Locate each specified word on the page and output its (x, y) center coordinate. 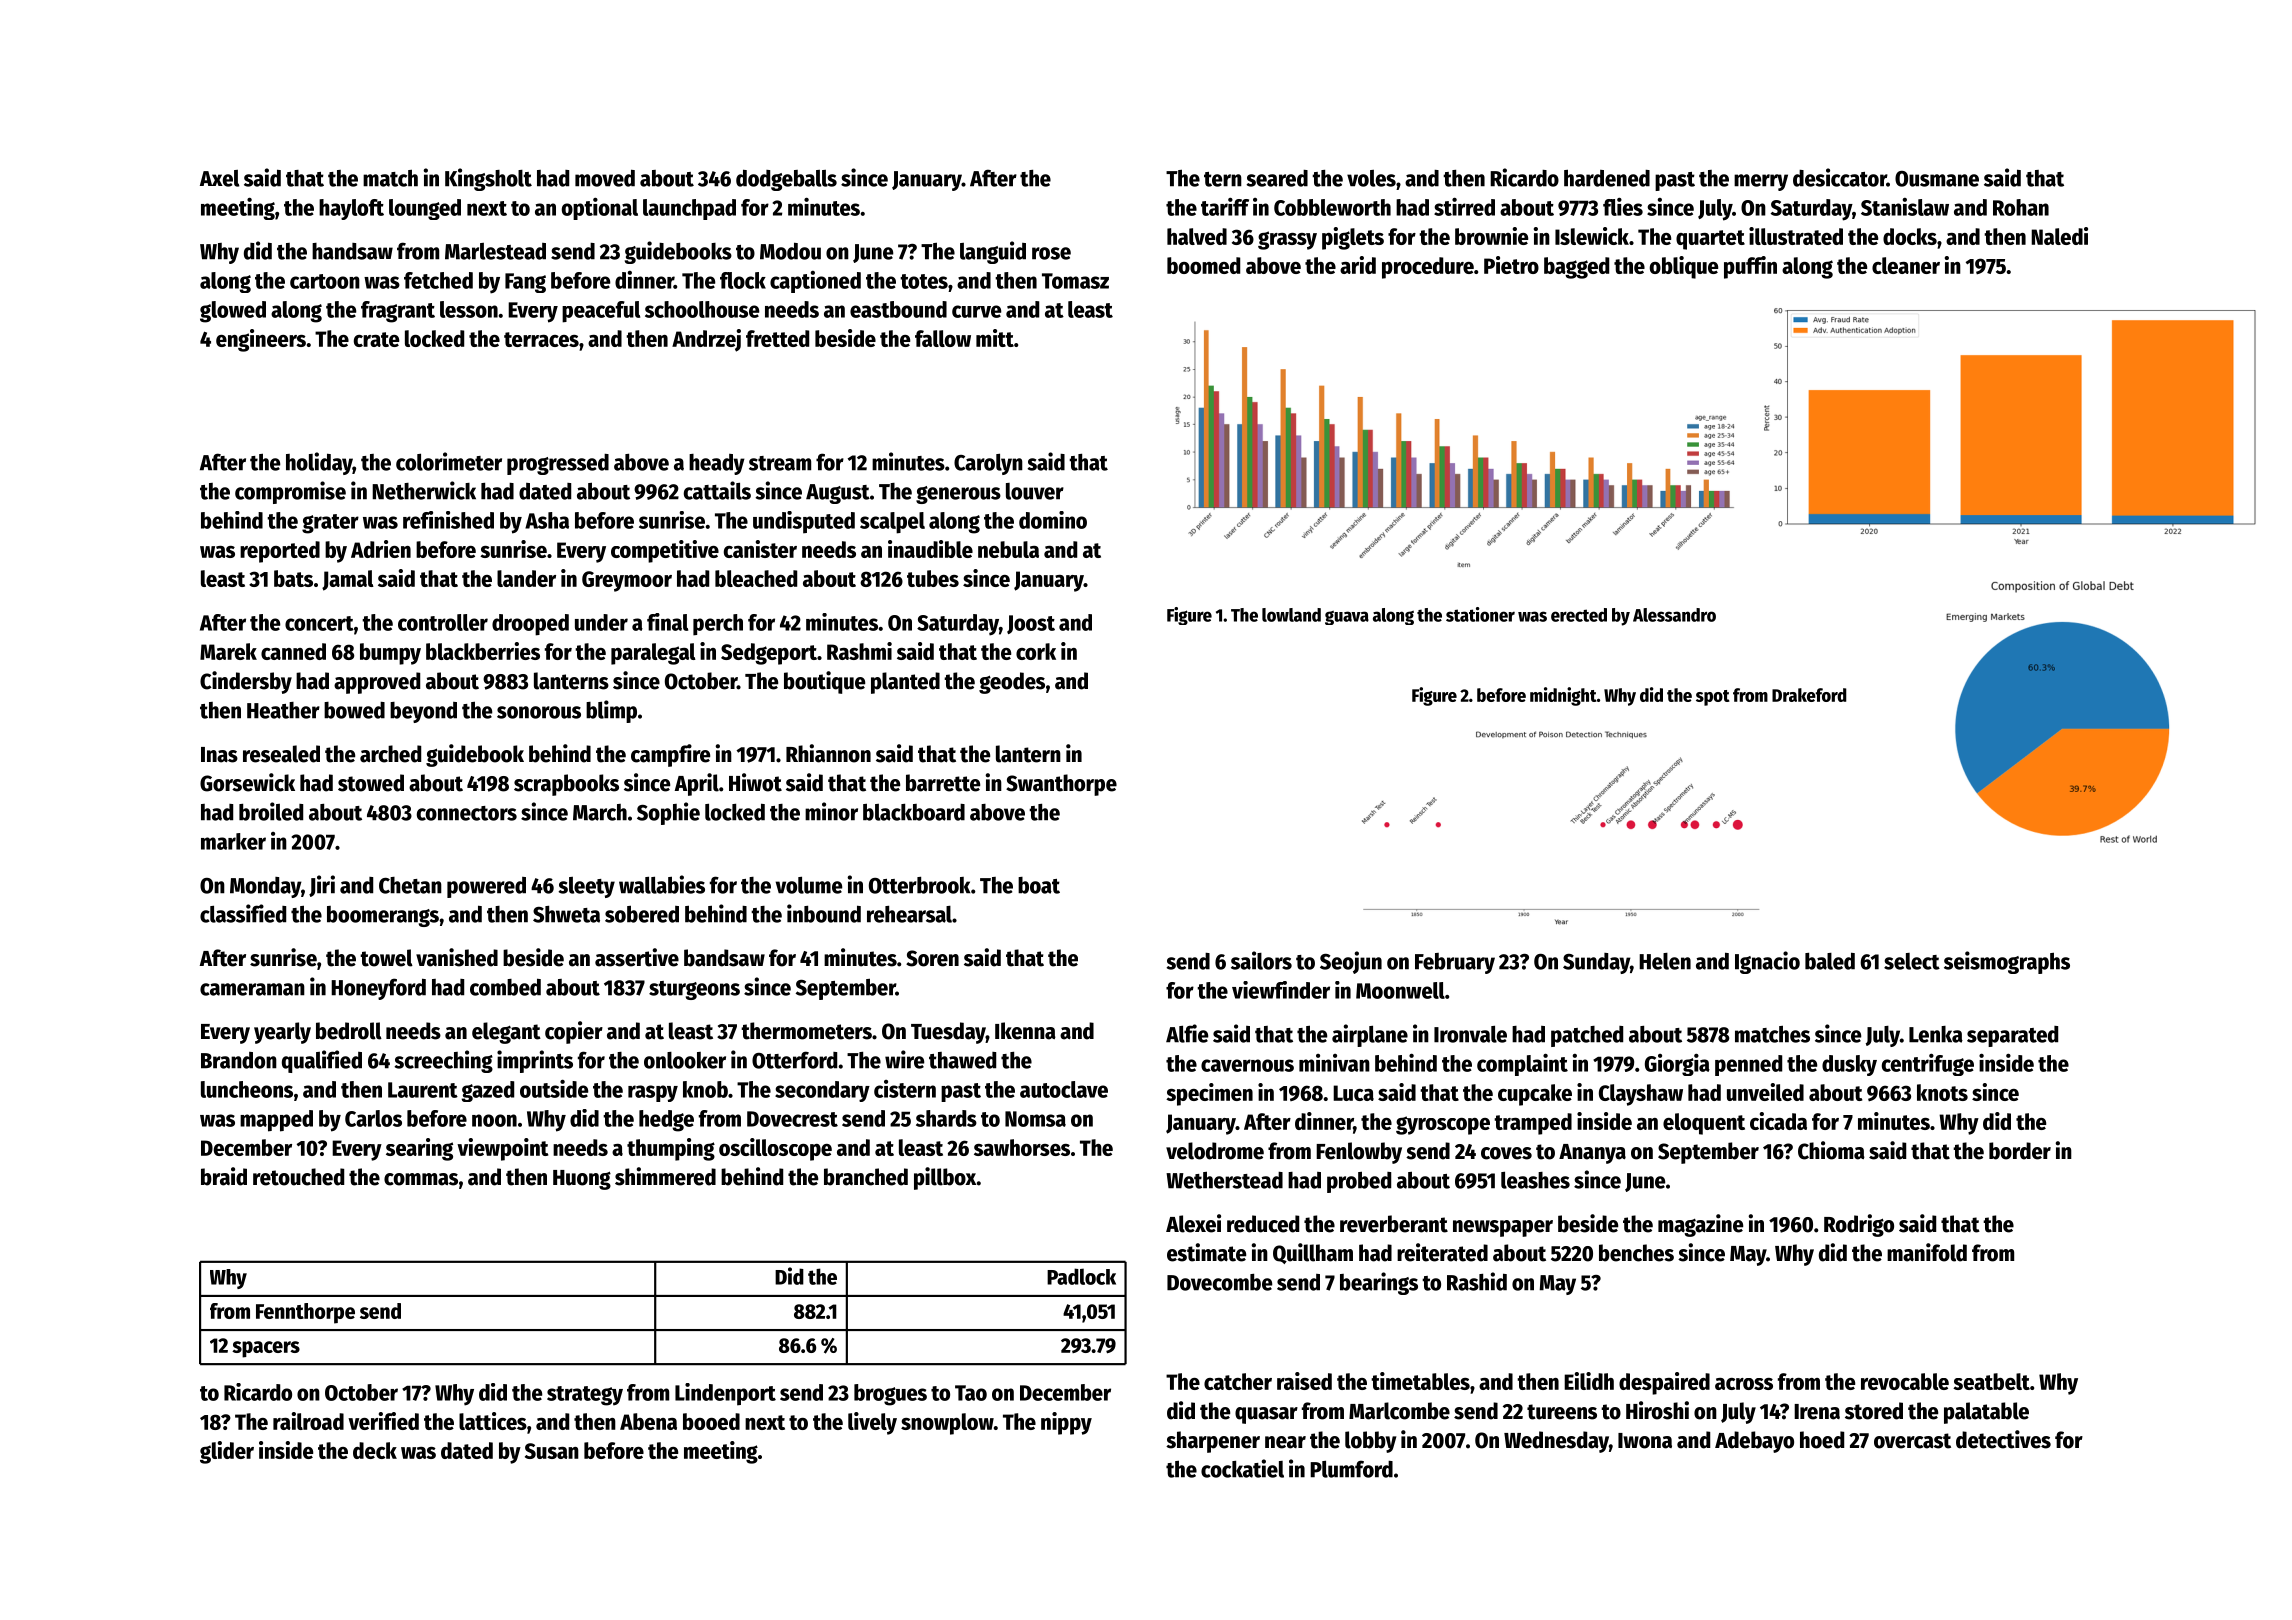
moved (605, 178)
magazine (1700, 1225)
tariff (1225, 207)
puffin (1750, 267)
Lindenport (725, 1394)
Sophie (668, 813)
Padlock (1081, 1276)
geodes (1012, 683)
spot (1713, 698)
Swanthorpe (1061, 785)
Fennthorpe (305, 1313)
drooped (530, 625)
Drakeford (1809, 695)
